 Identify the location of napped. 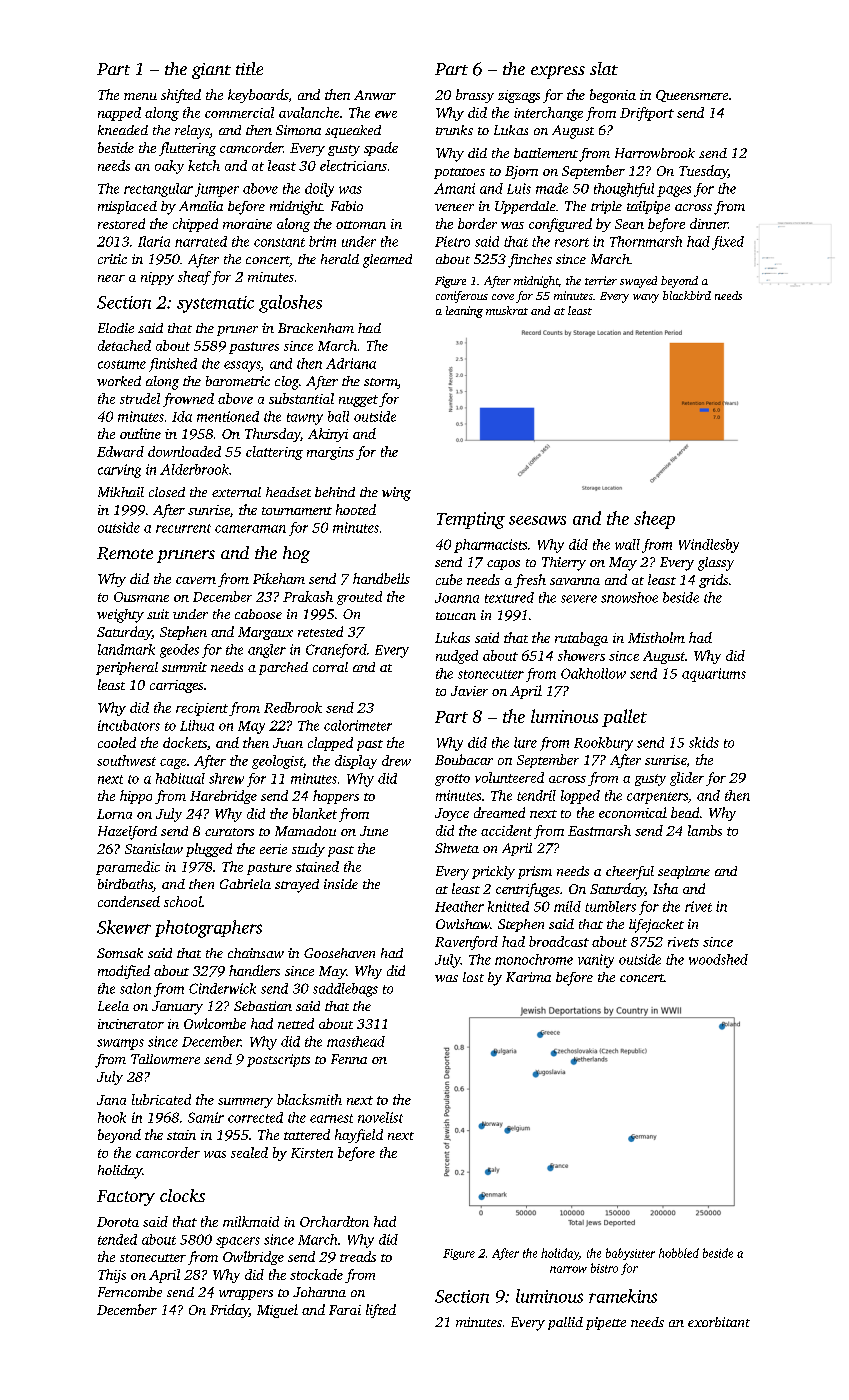
(119, 114).
